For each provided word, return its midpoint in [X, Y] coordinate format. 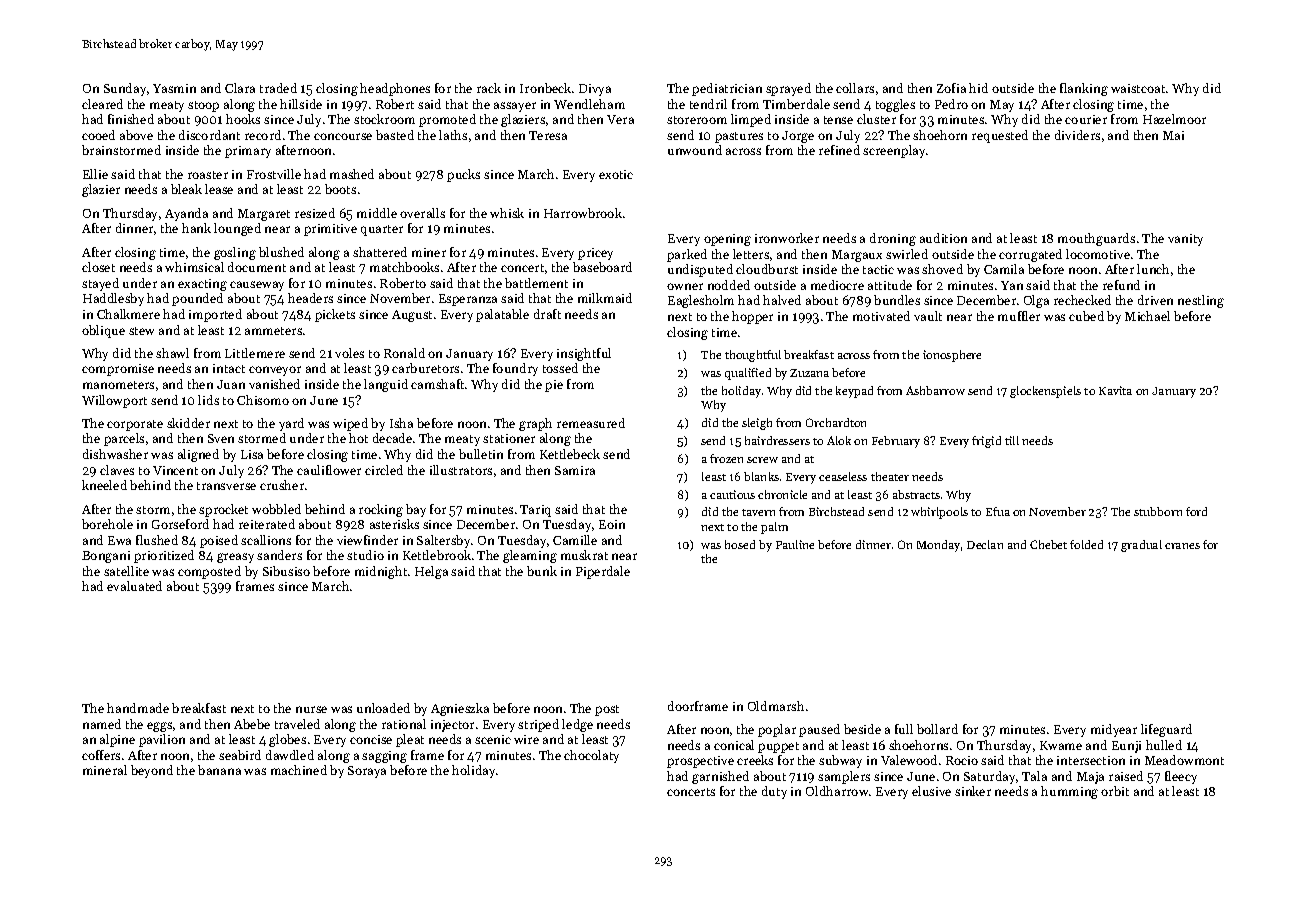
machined [299, 770]
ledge [577, 725]
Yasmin [174, 88]
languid [386, 385]
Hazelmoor [1174, 119]
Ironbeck [545, 88]
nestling [1201, 301]
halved [782, 300]
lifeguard [1166, 730]
